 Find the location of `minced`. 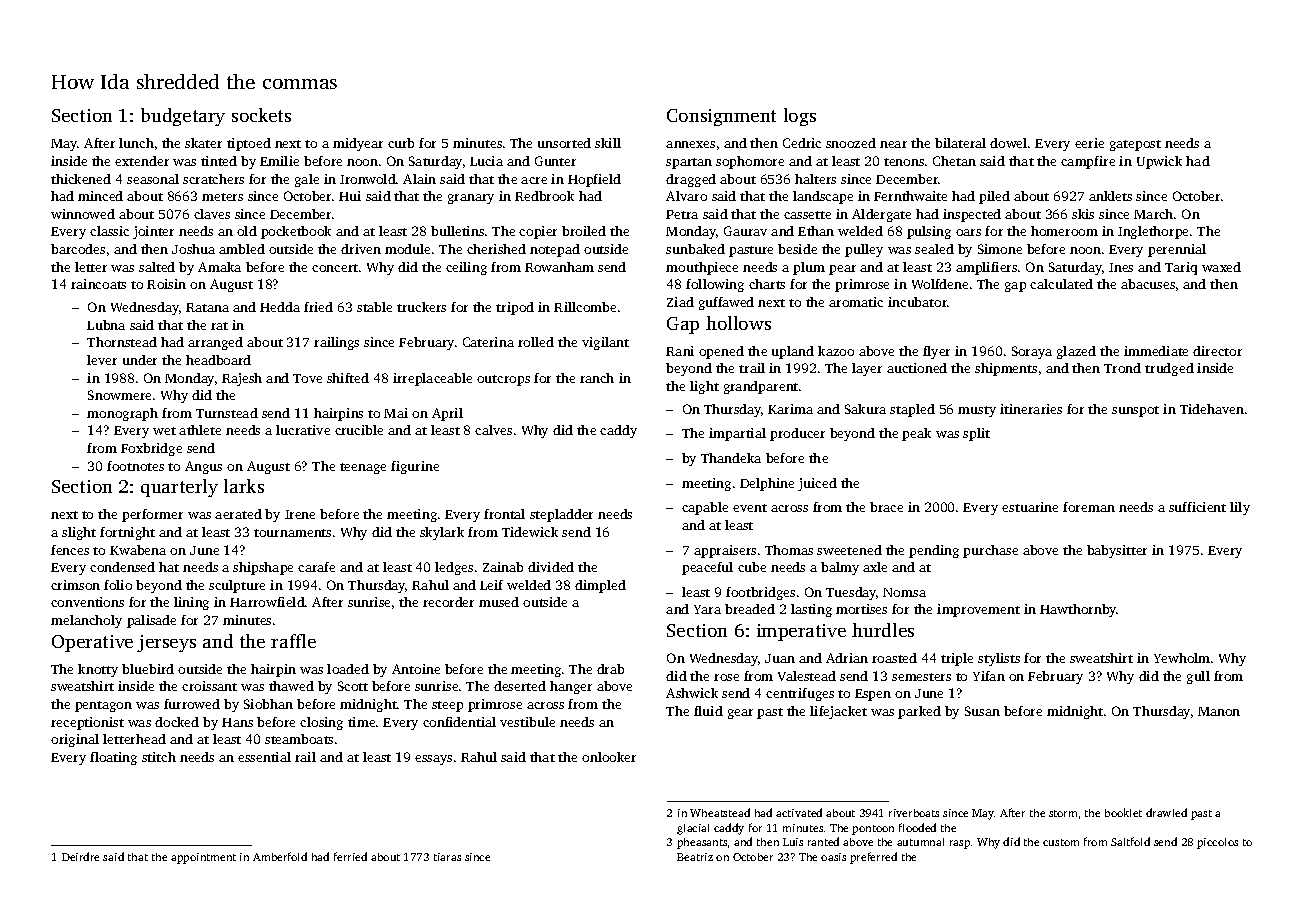

minced is located at coordinates (100, 196).
